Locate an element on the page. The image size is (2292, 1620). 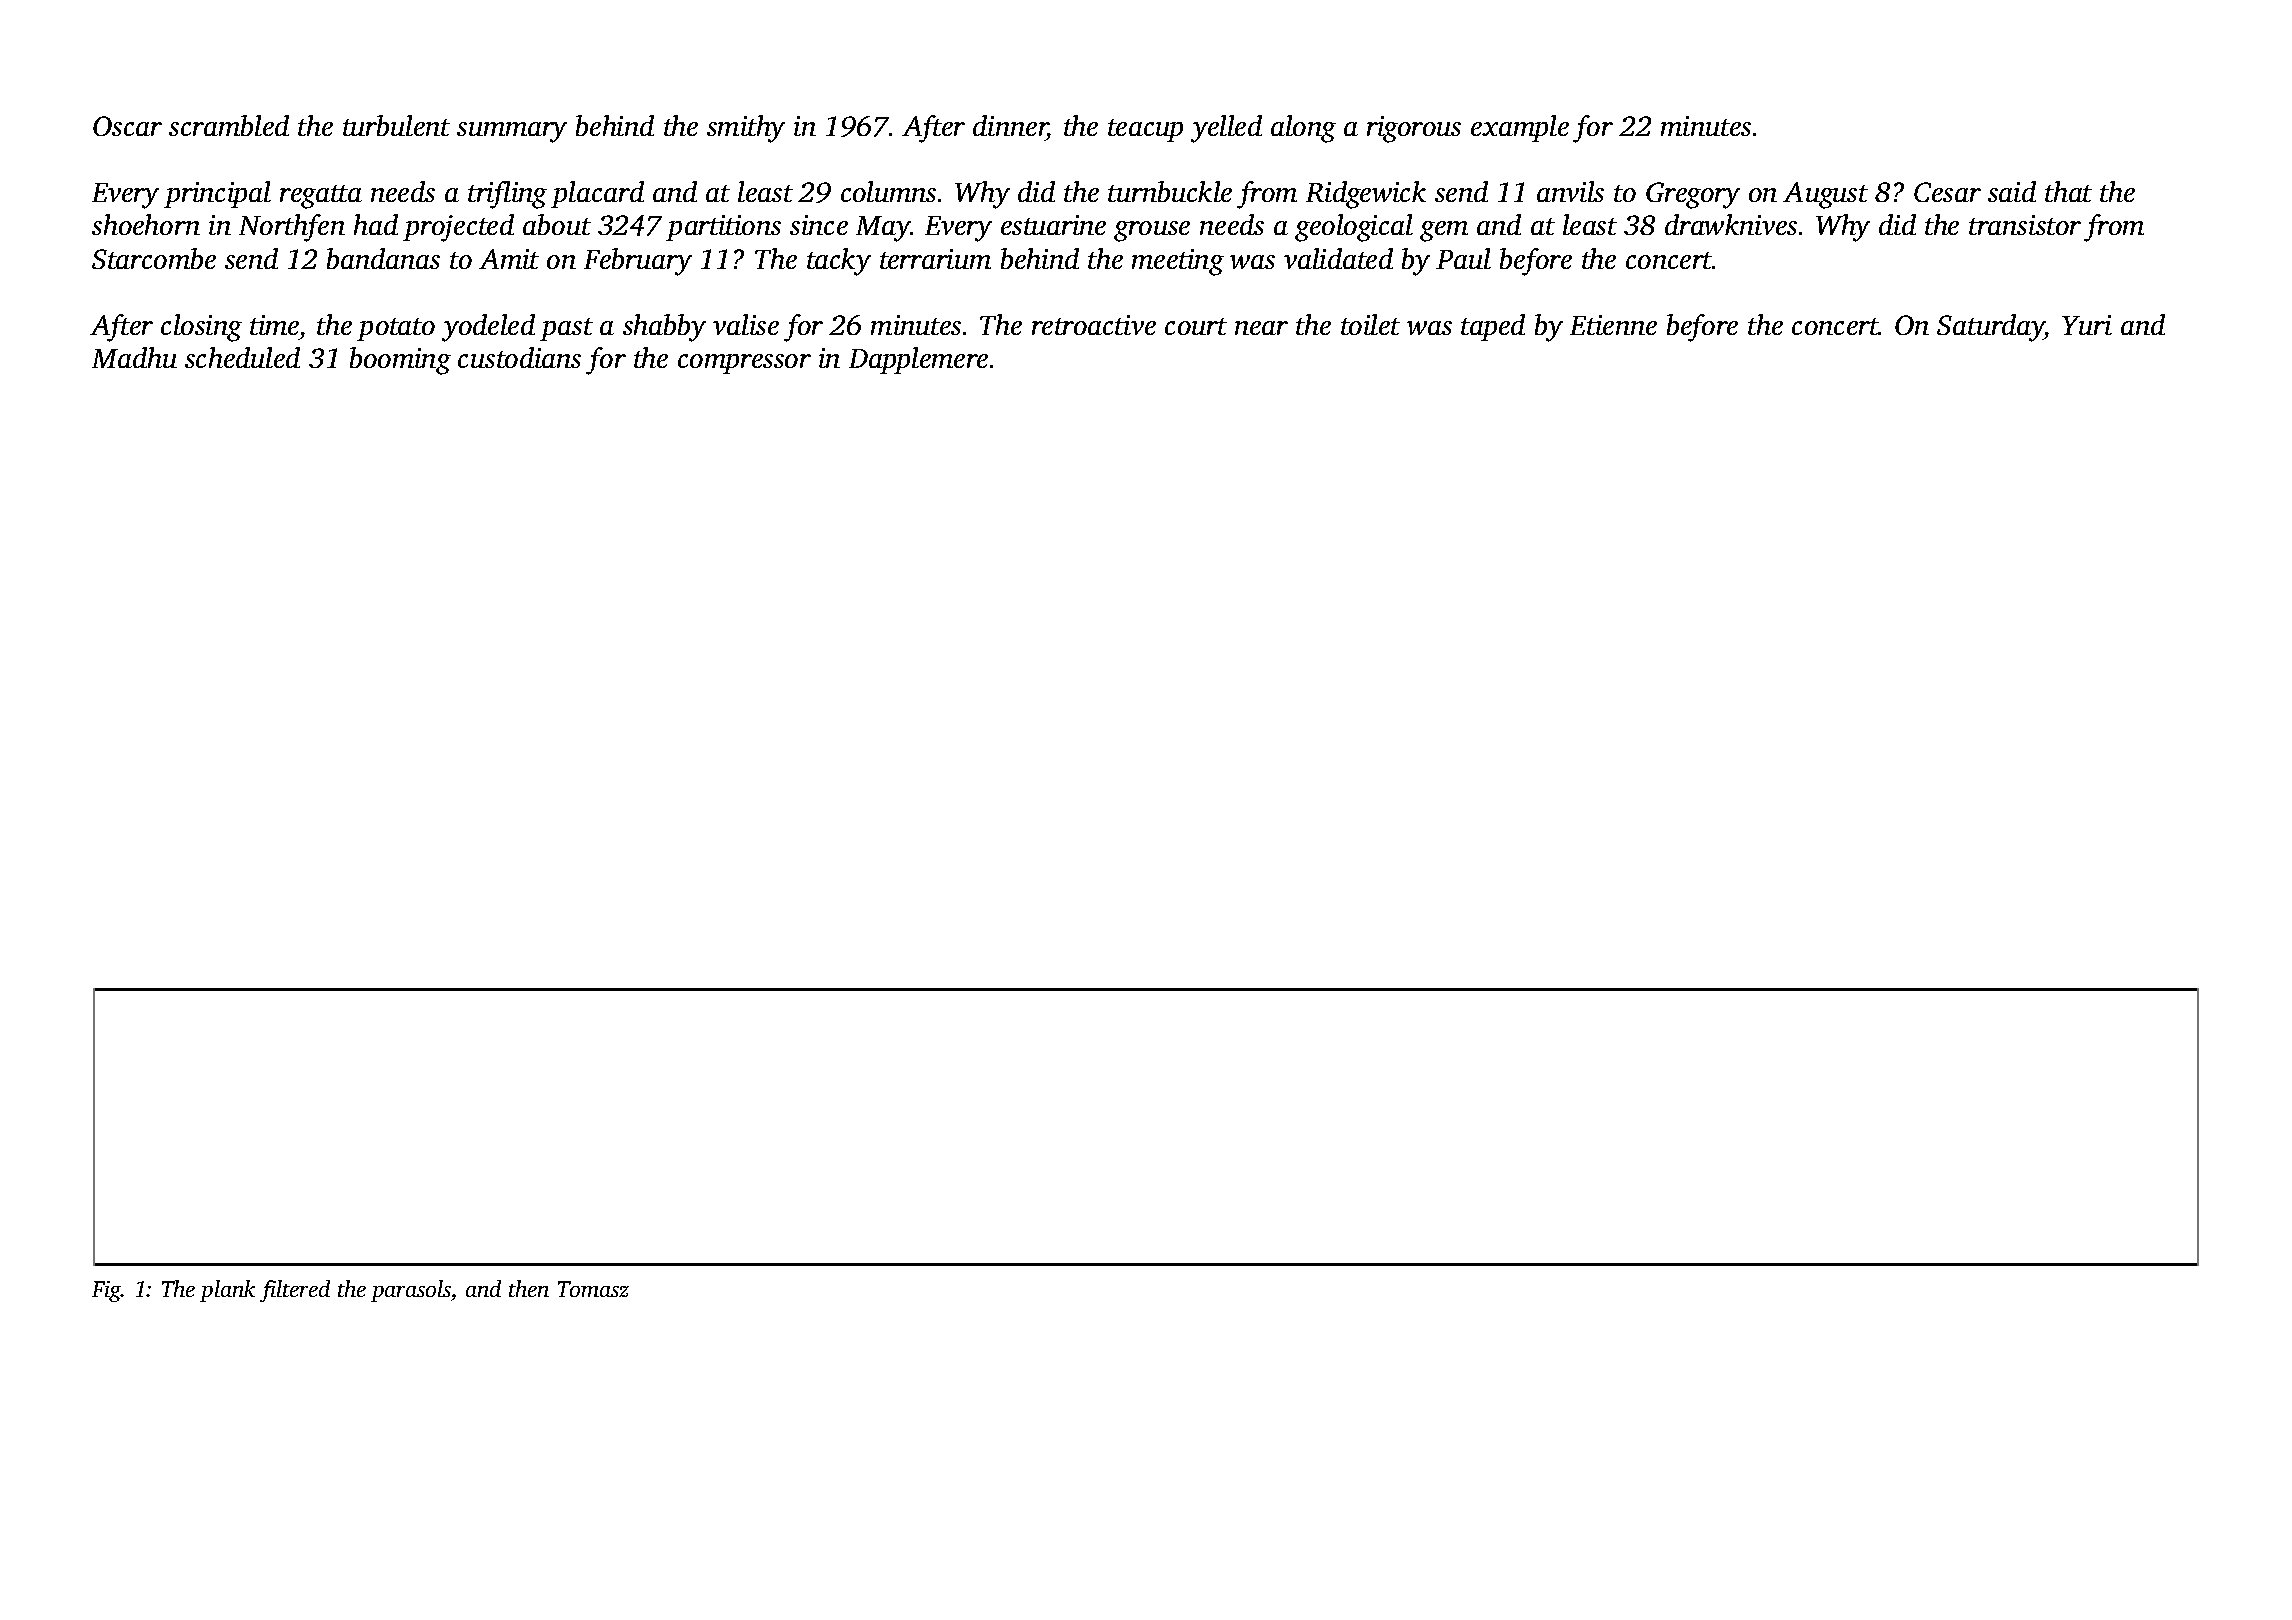
summary is located at coordinates (512, 132).
